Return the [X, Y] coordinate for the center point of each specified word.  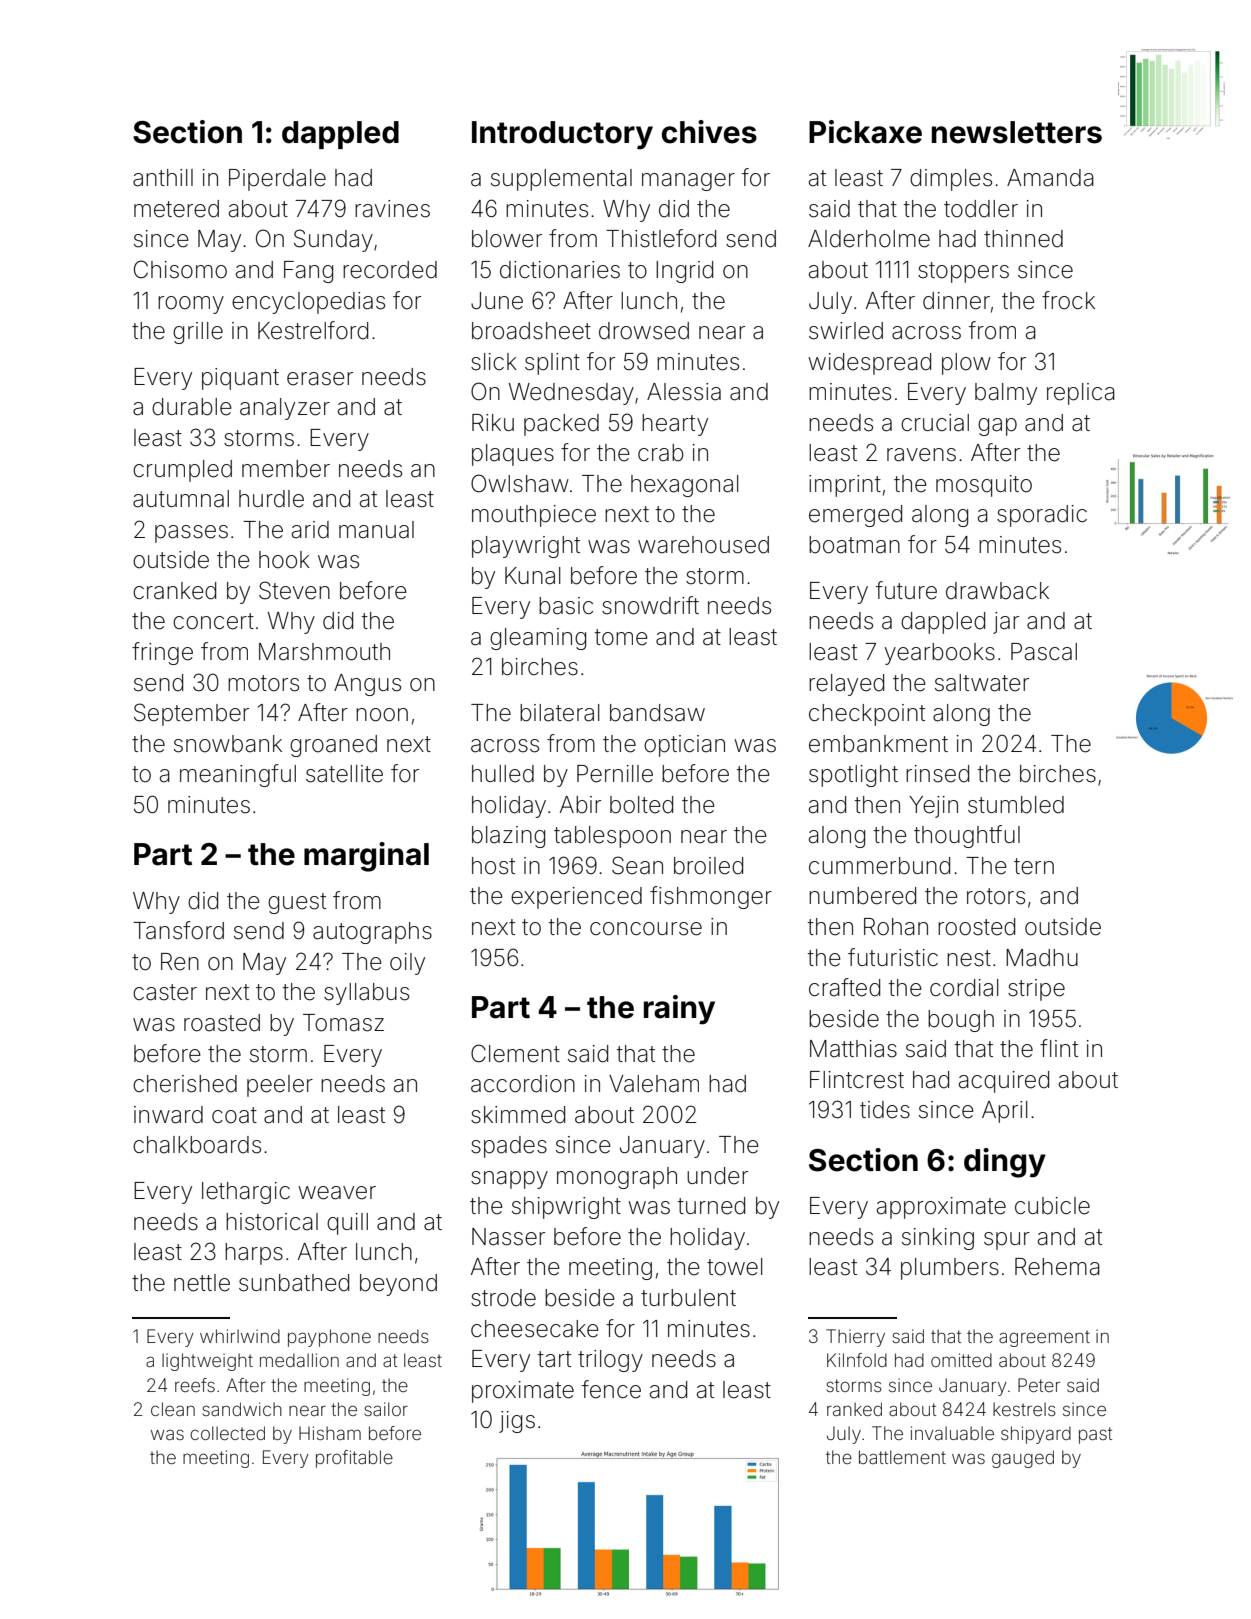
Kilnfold [857, 1360]
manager [688, 182]
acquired [1004, 1082]
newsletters [1017, 132]
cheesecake [535, 1329]
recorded [390, 270]
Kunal [533, 576]
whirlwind [240, 1336]
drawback [997, 591]
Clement [515, 1053]
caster [165, 992]
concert [213, 621]
